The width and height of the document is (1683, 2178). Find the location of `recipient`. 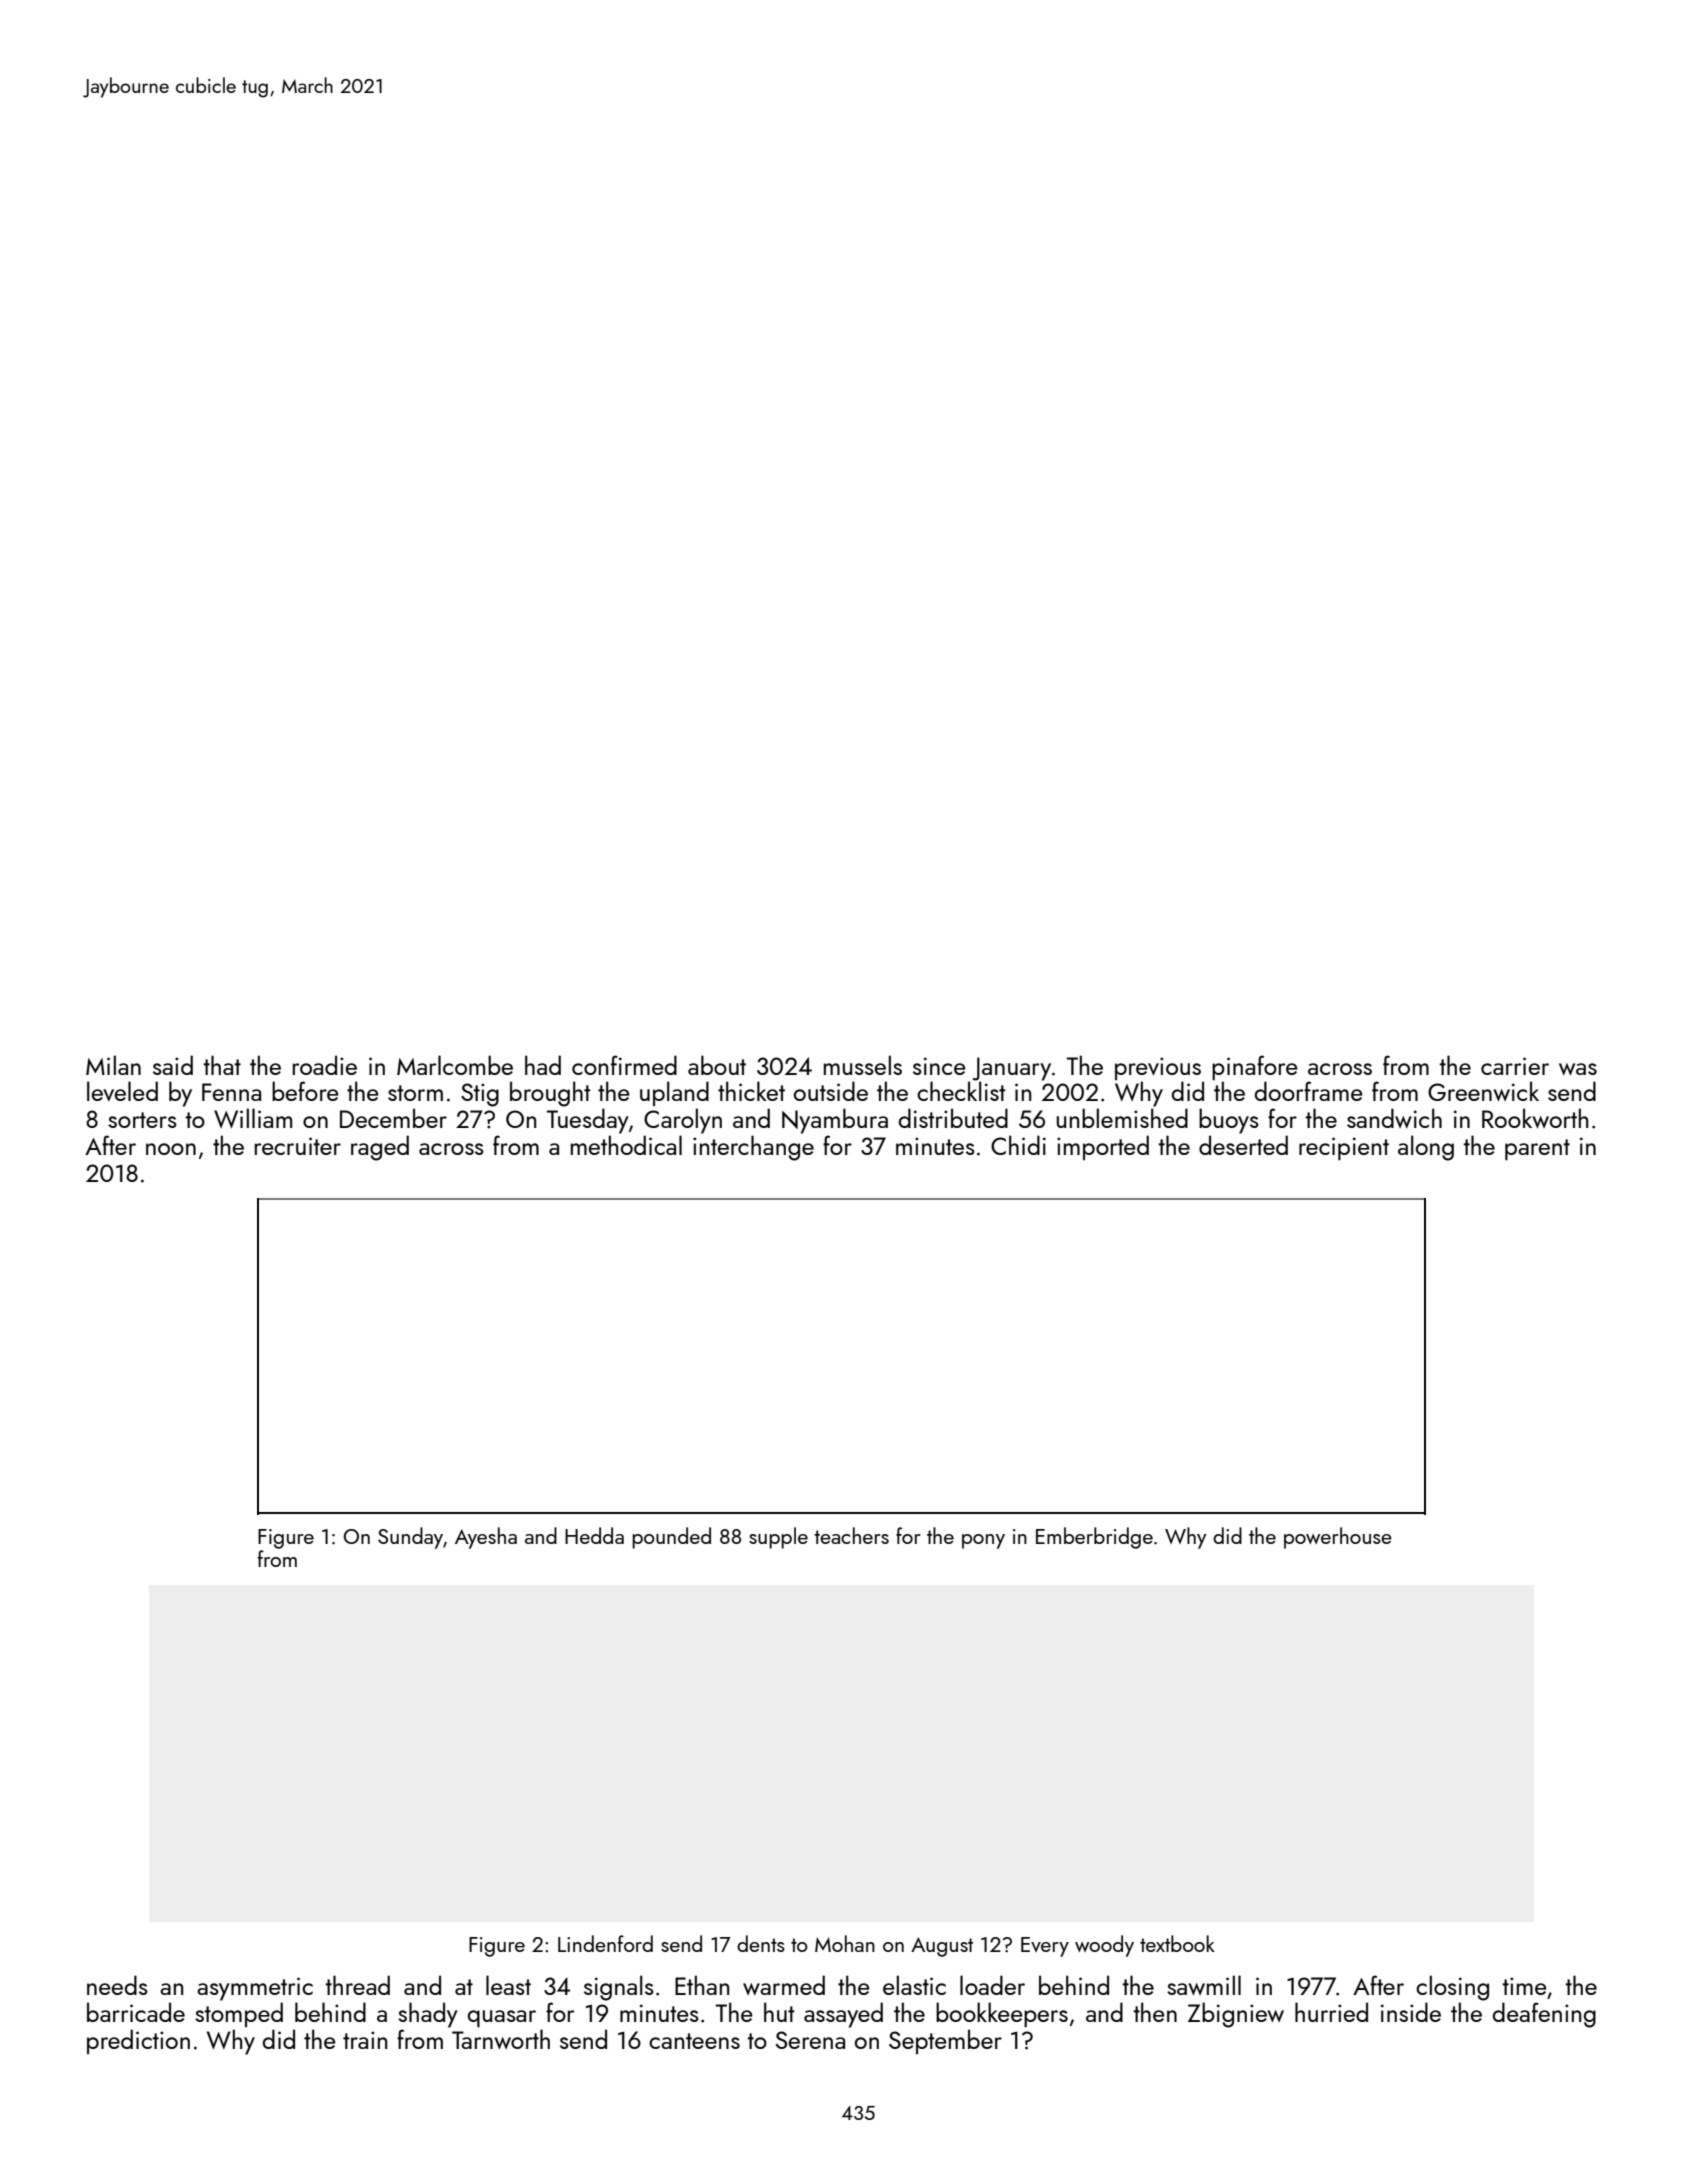

recipient is located at coordinates (1344, 1148).
